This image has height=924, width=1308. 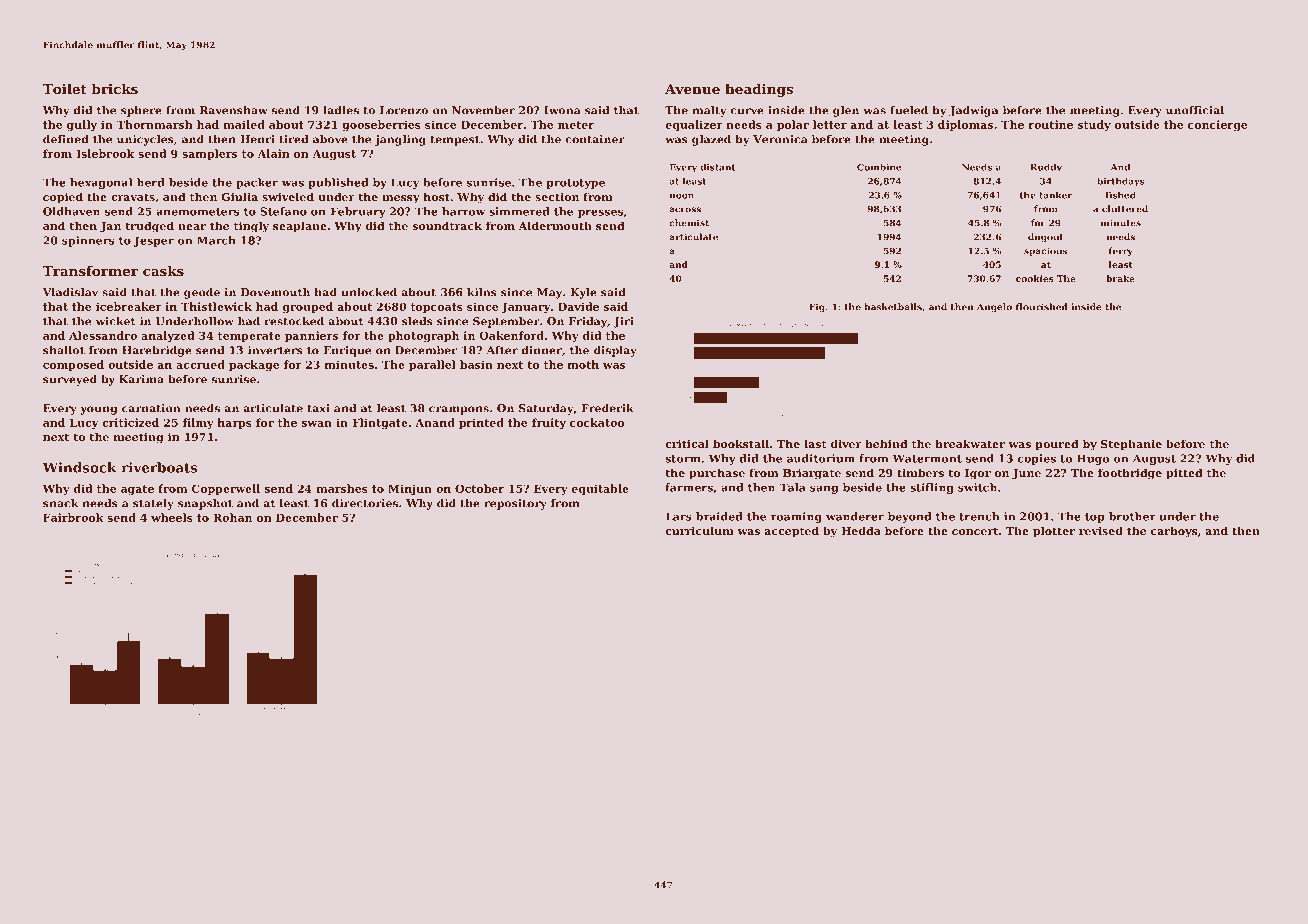 What do you see at coordinates (432, 365) in the image?
I see `parallel` at bounding box center [432, 365].
